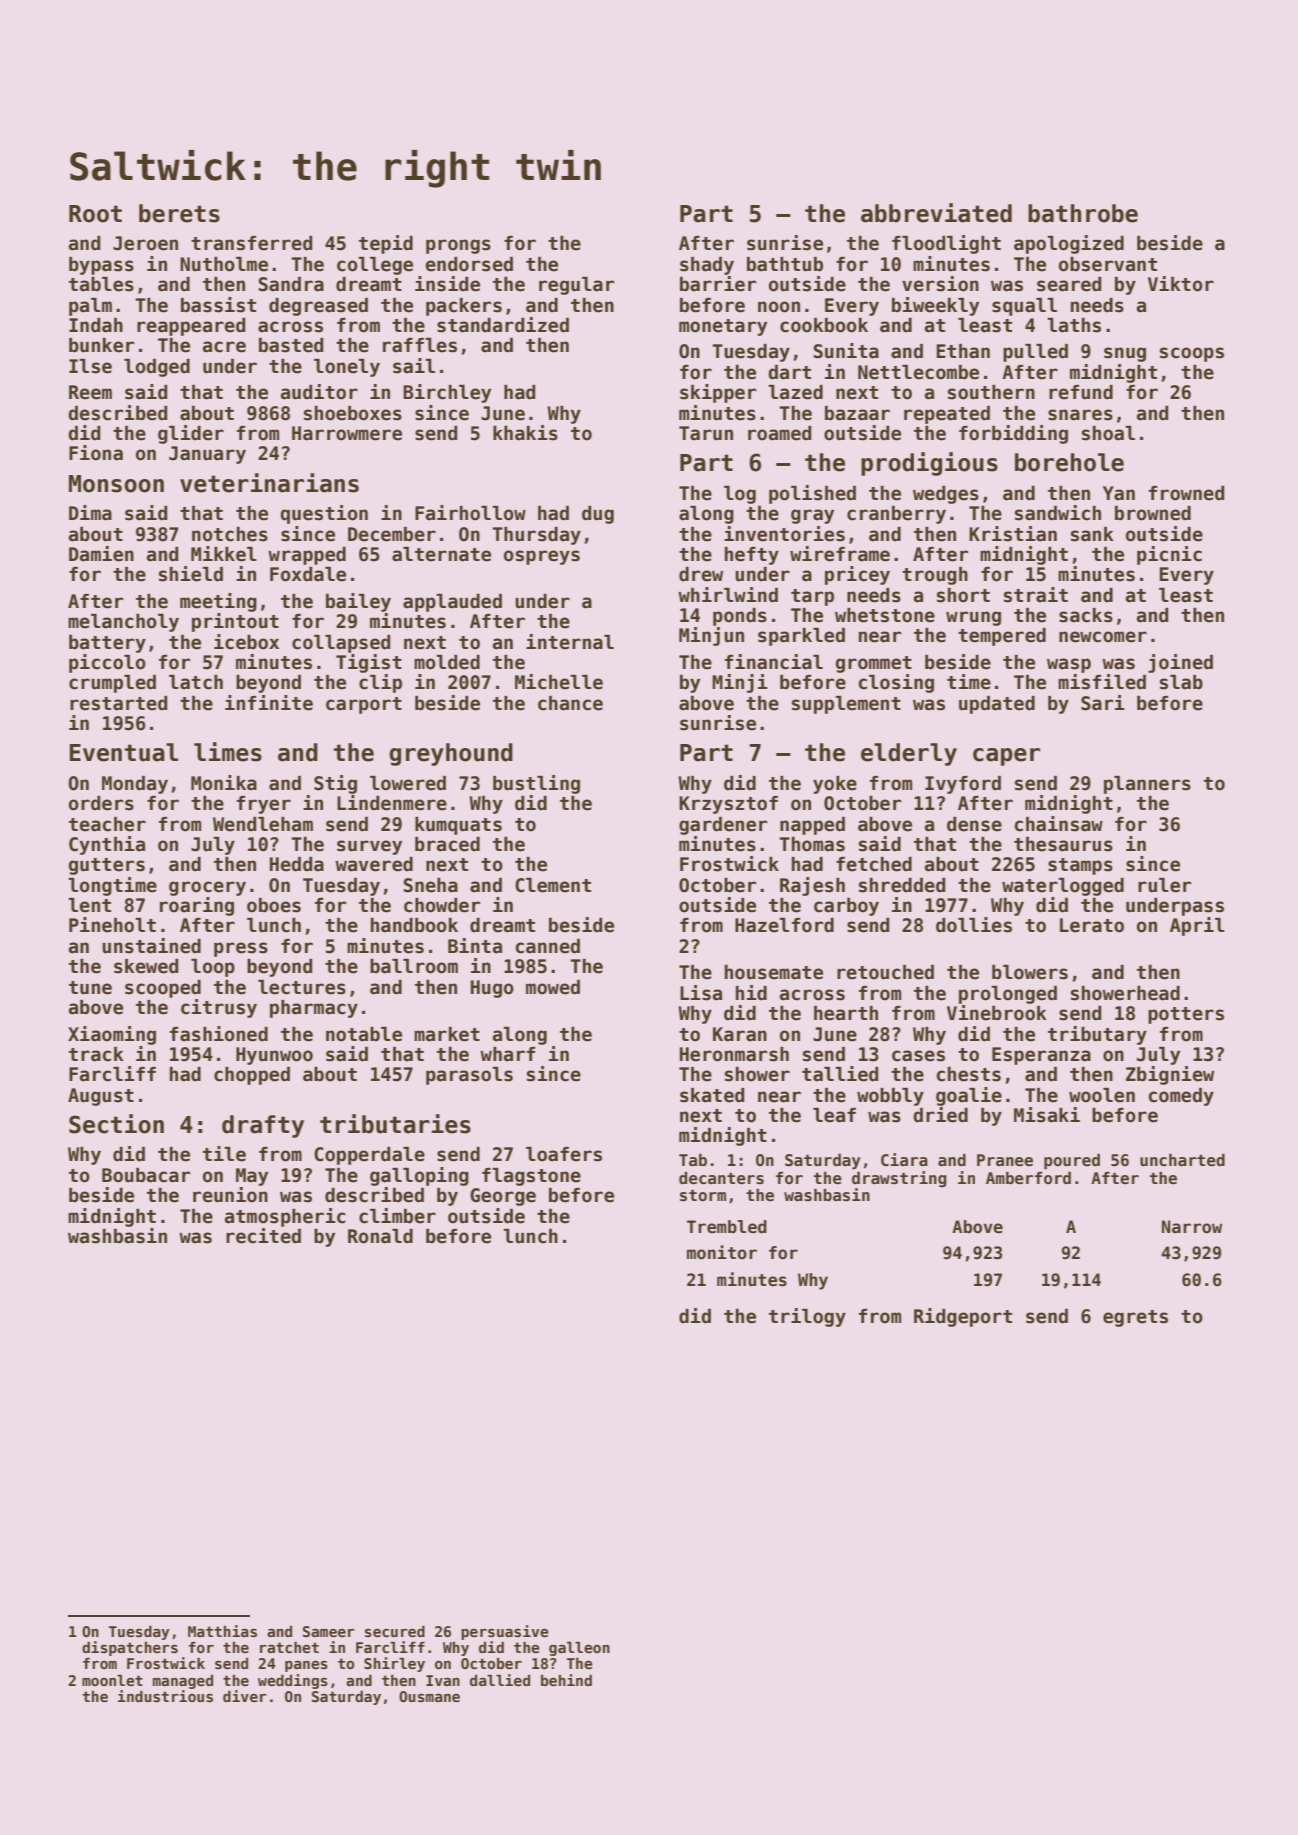  What do you see at coordinates (96, 1054) in the page?
I see `track` at bounding box center [96, 1054].
